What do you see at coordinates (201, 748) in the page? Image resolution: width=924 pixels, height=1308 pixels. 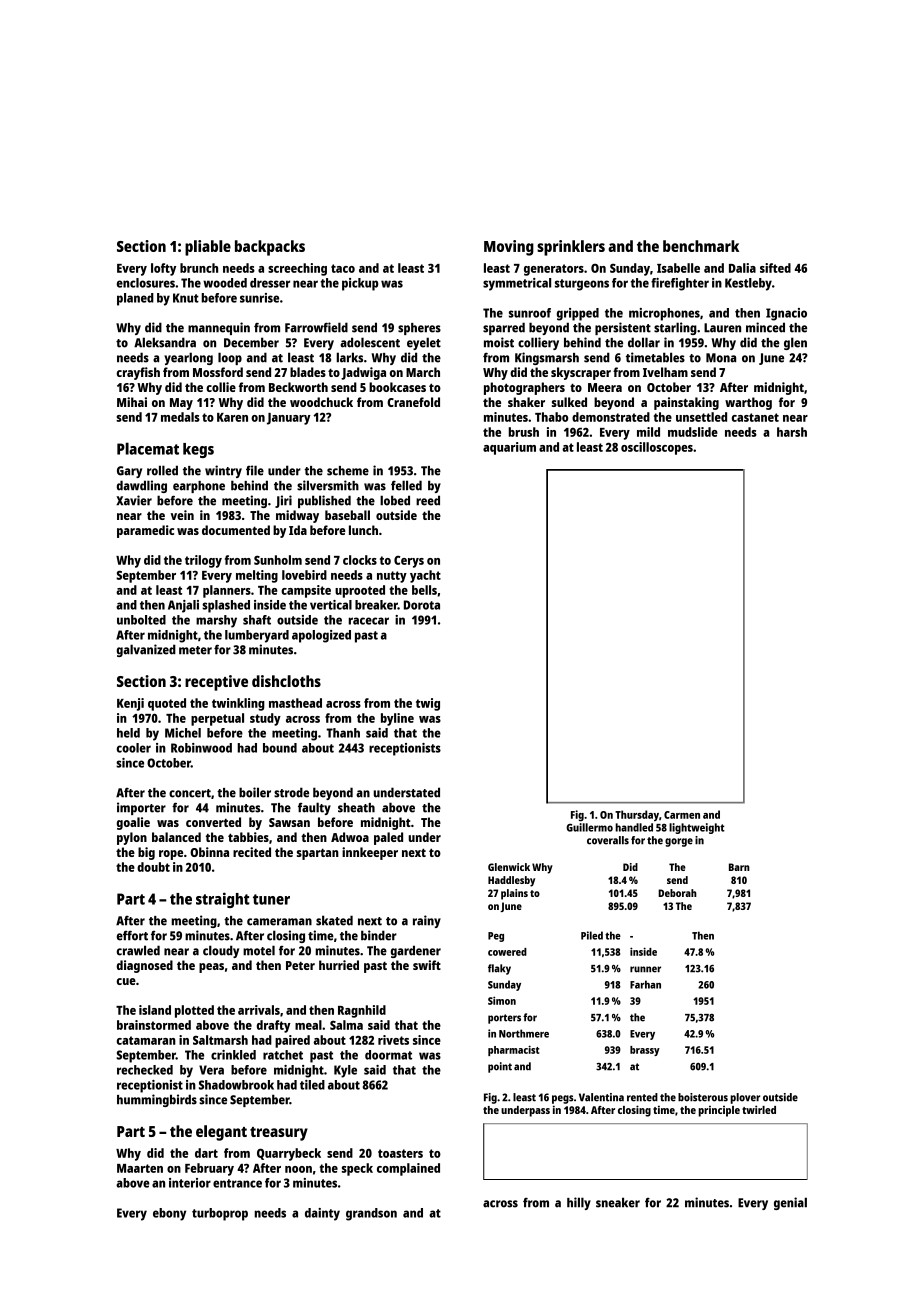 I see `Robinwood` at bounding box center [201, 748].
